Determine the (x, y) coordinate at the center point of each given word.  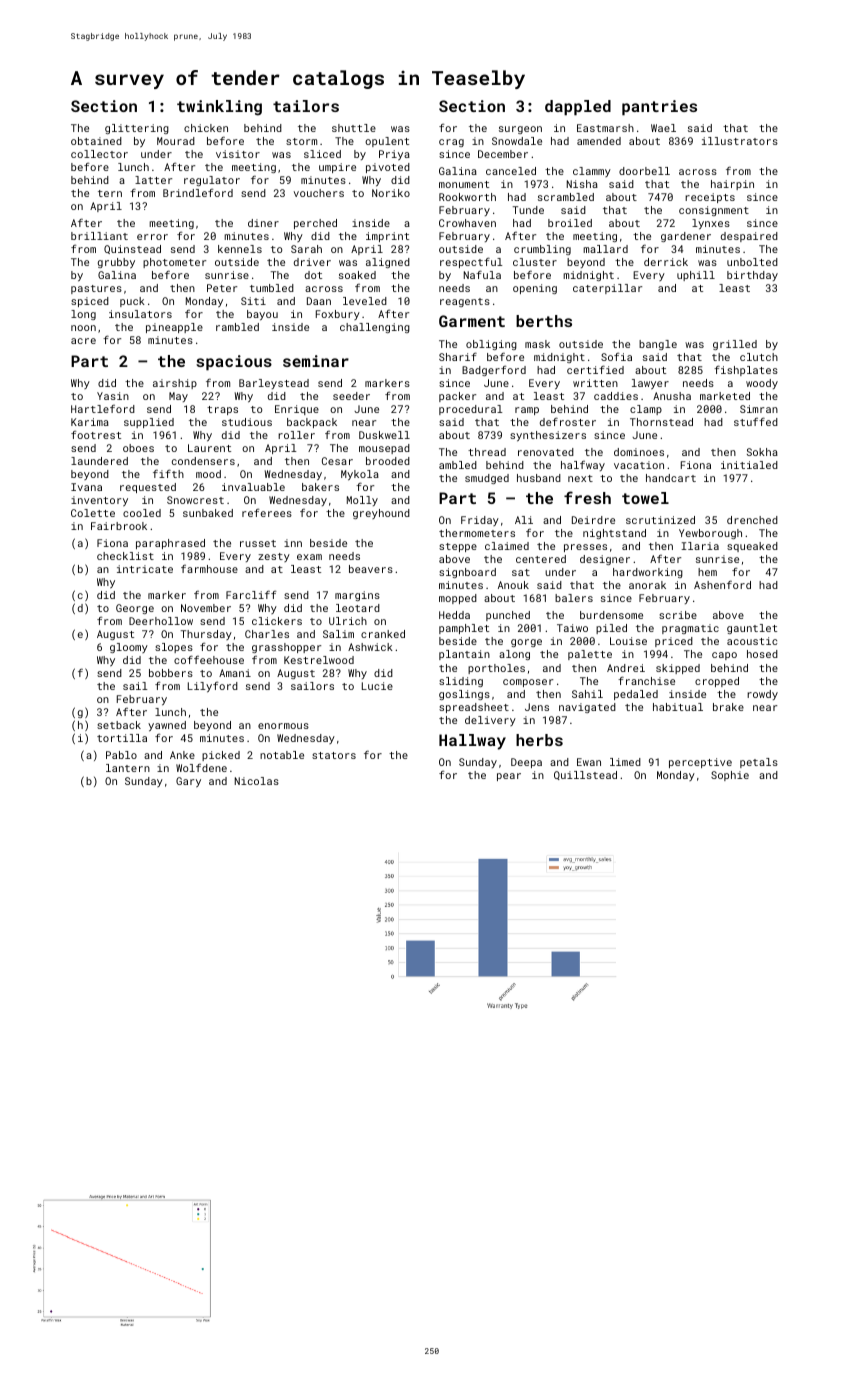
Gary (188, 782)
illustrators (740, 141)
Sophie (730, 776)
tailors (306, 106)
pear (509, 777)
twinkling (219, 108)
